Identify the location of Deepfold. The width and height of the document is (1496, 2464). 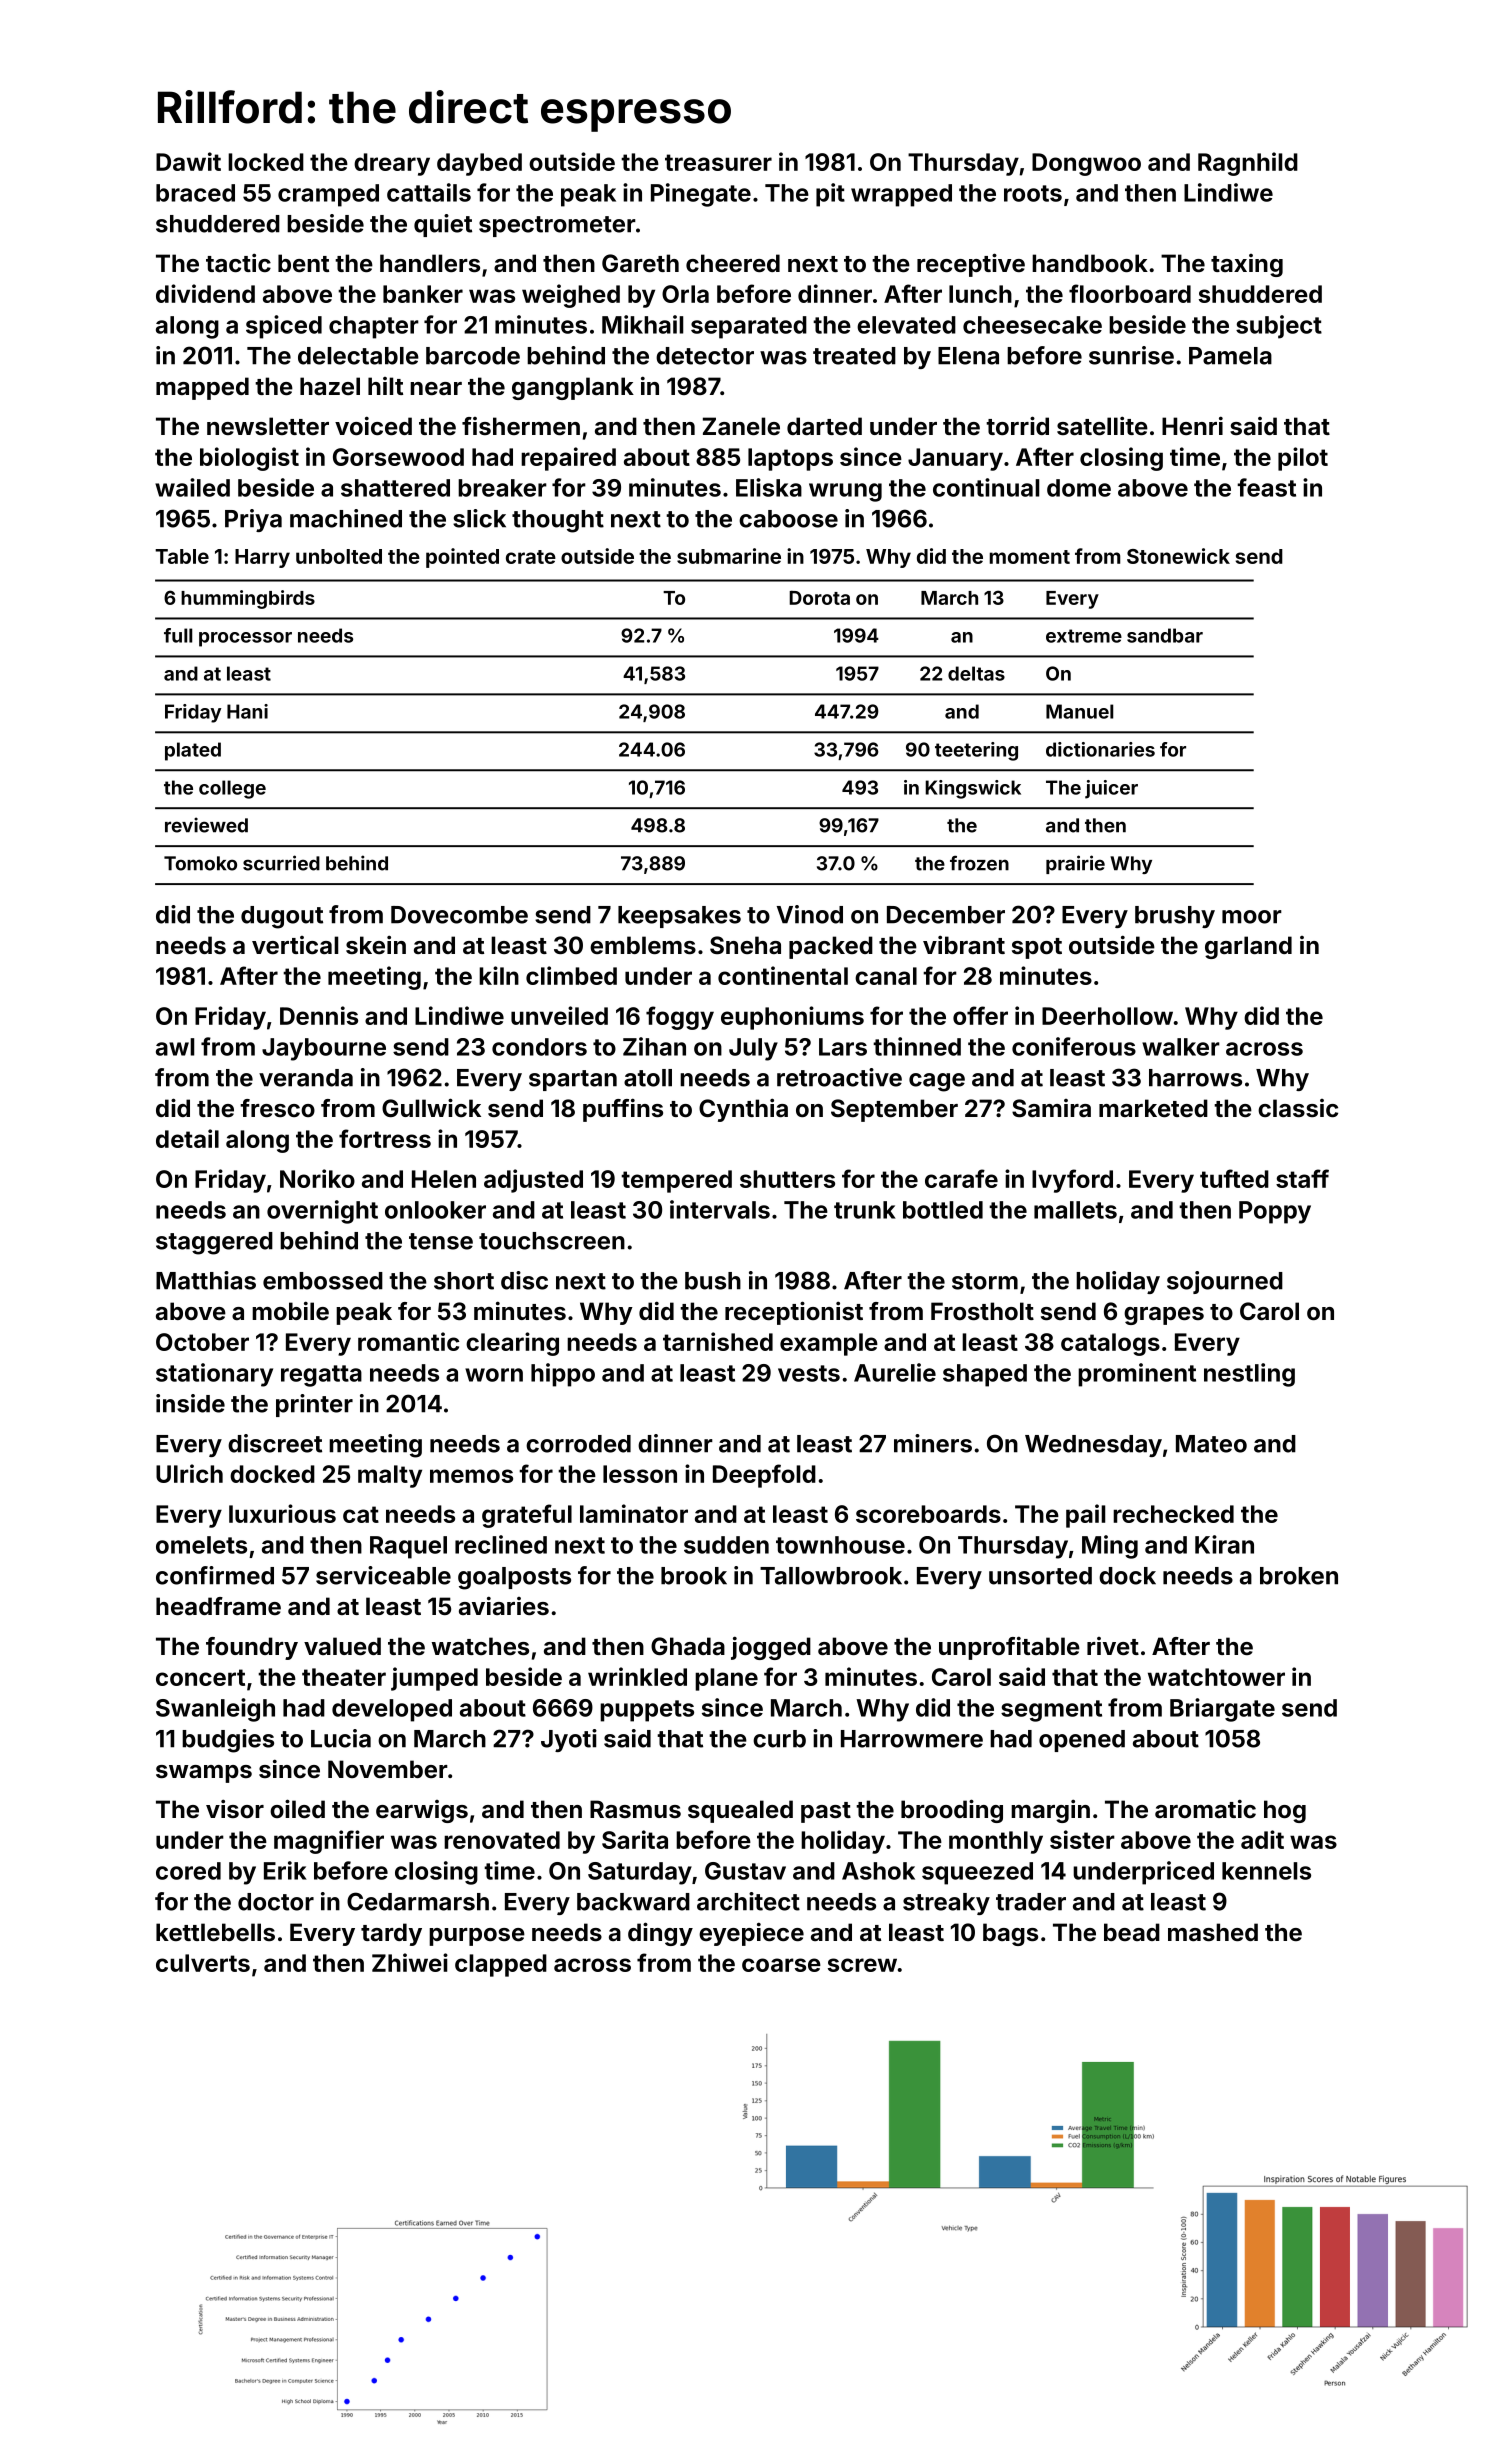
(764, 1476).
